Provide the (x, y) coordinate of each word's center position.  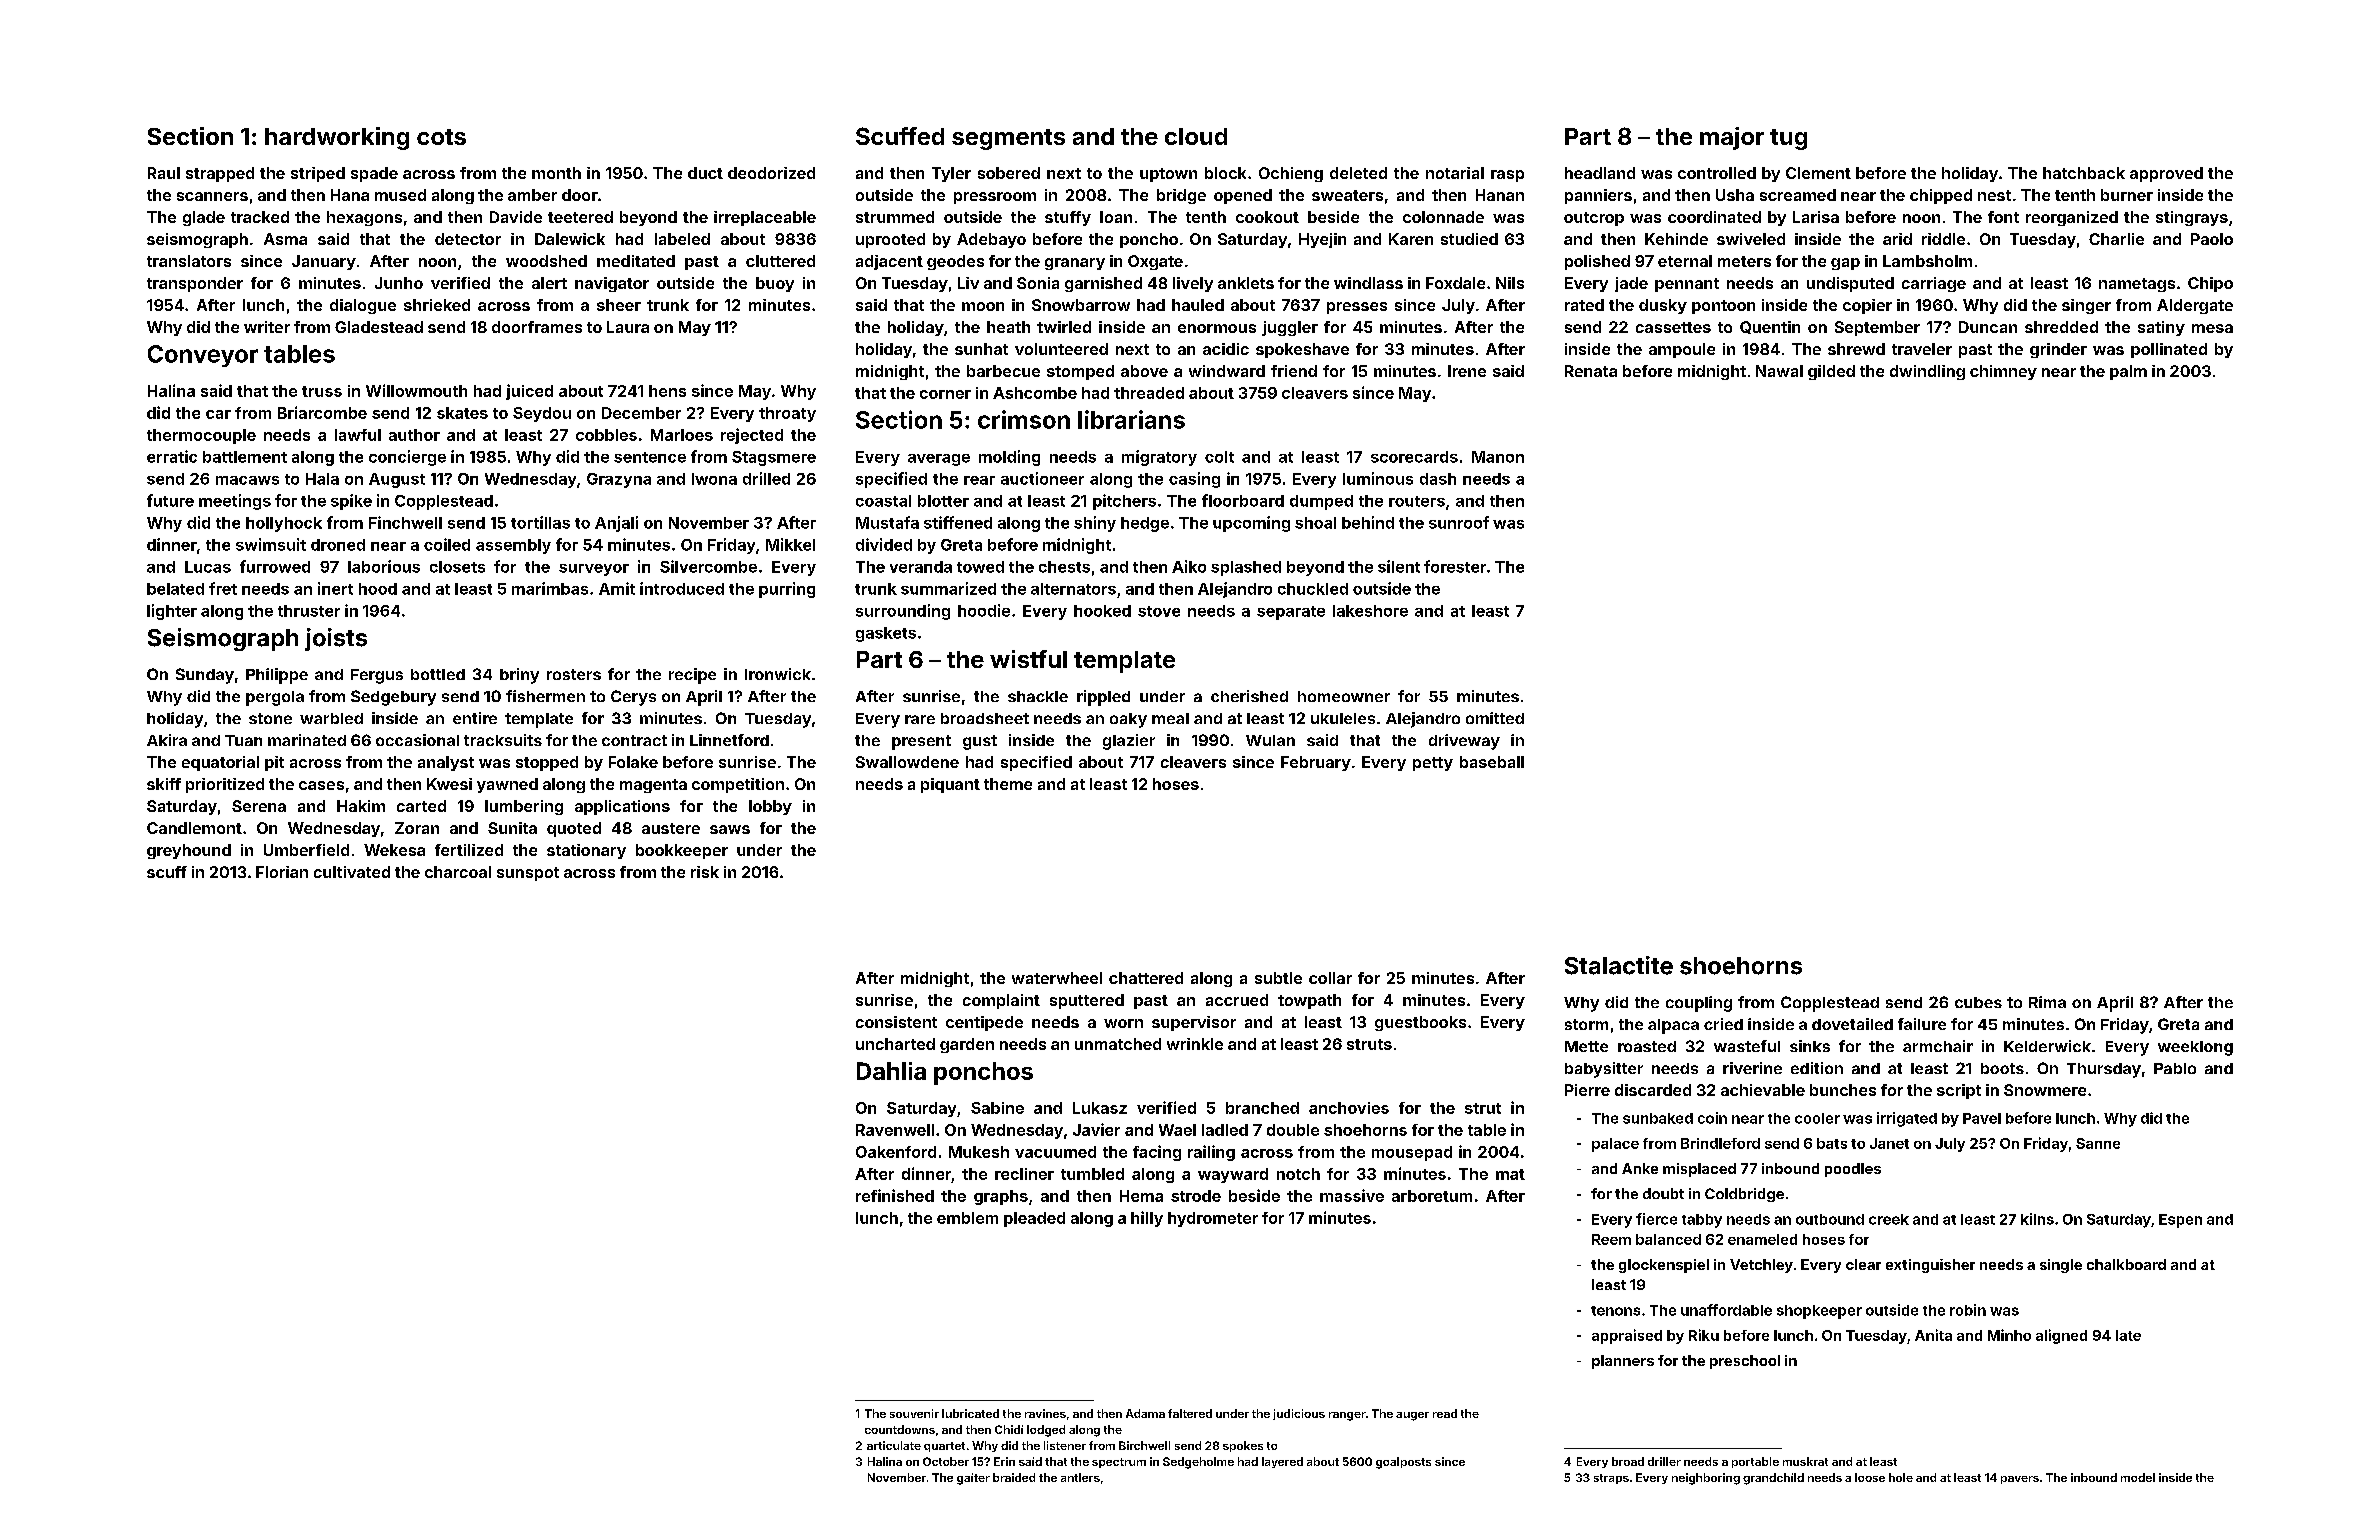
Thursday (2104, 1070)
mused (400, 195)
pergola (275, 698)
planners (1623, 1362)
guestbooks (1420, 1023)
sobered (1009, 173)
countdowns (900, 1429)
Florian (282, 872)
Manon (1498, 457)
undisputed (1850, 284)
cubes (1978, 1002)
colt (1219, 457)
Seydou (542, 414)
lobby (770, 807)
